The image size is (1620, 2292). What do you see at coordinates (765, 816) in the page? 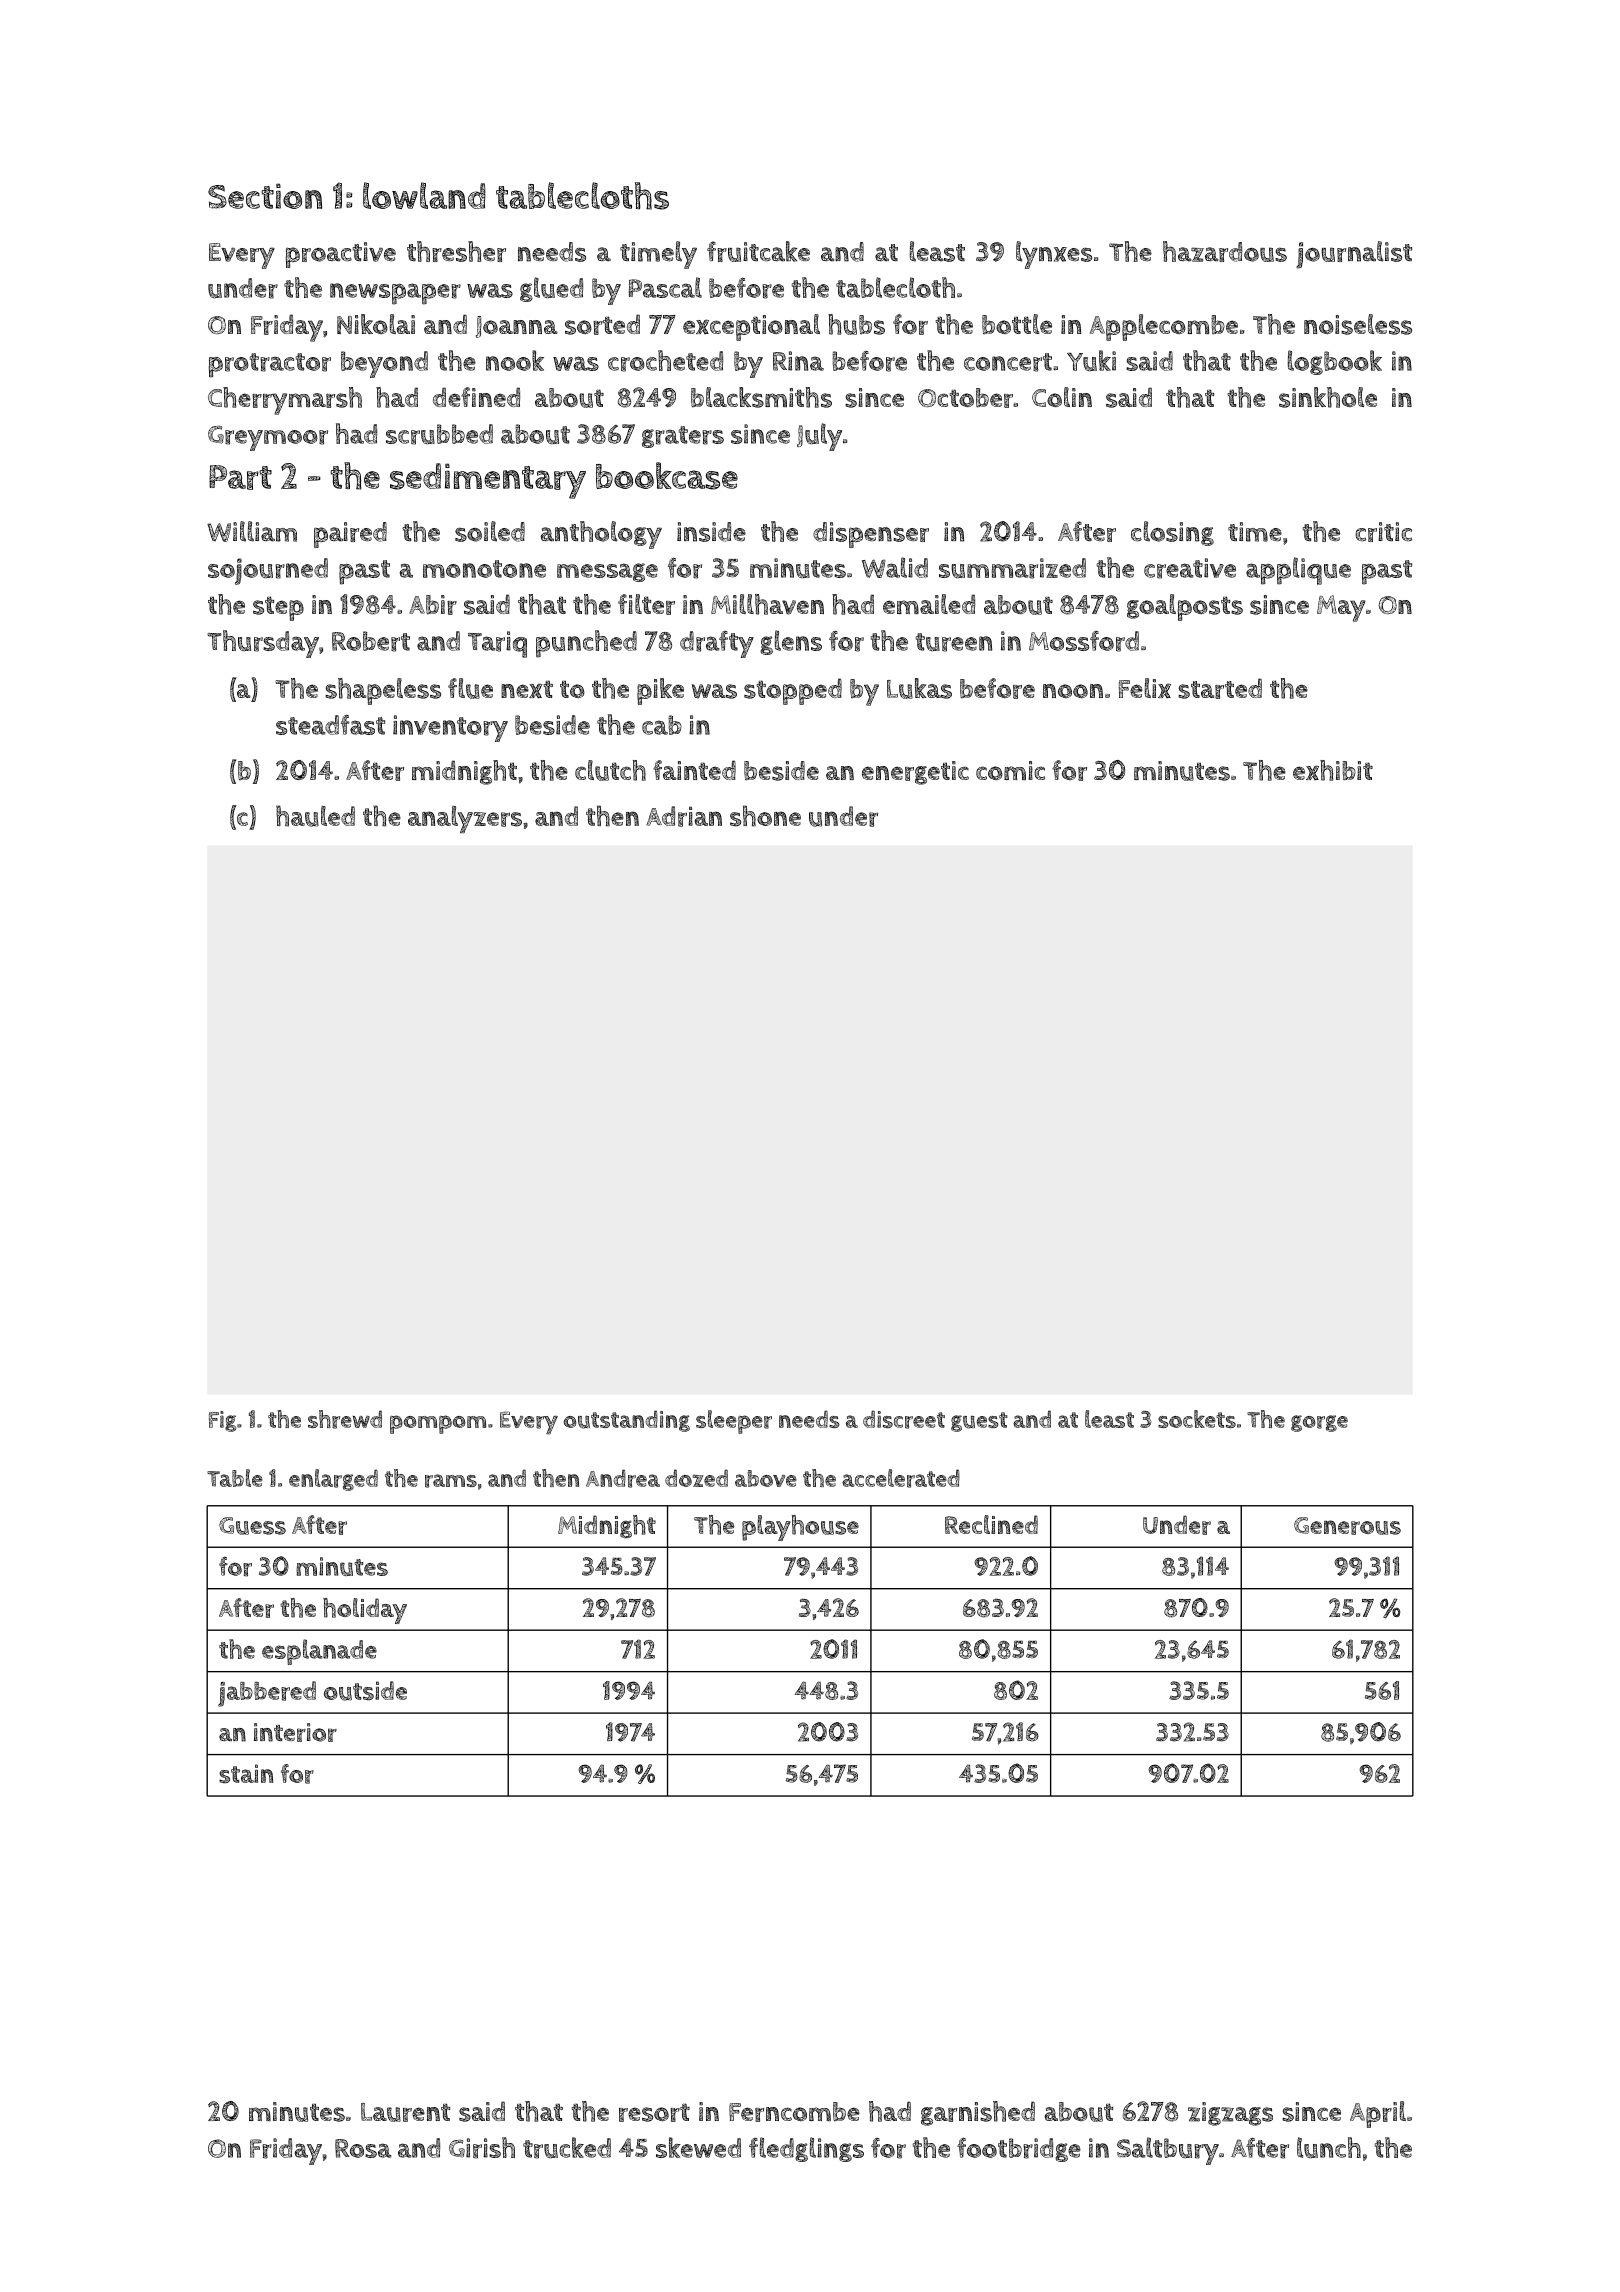
I see `shone` at bounding box center [765, 816].
